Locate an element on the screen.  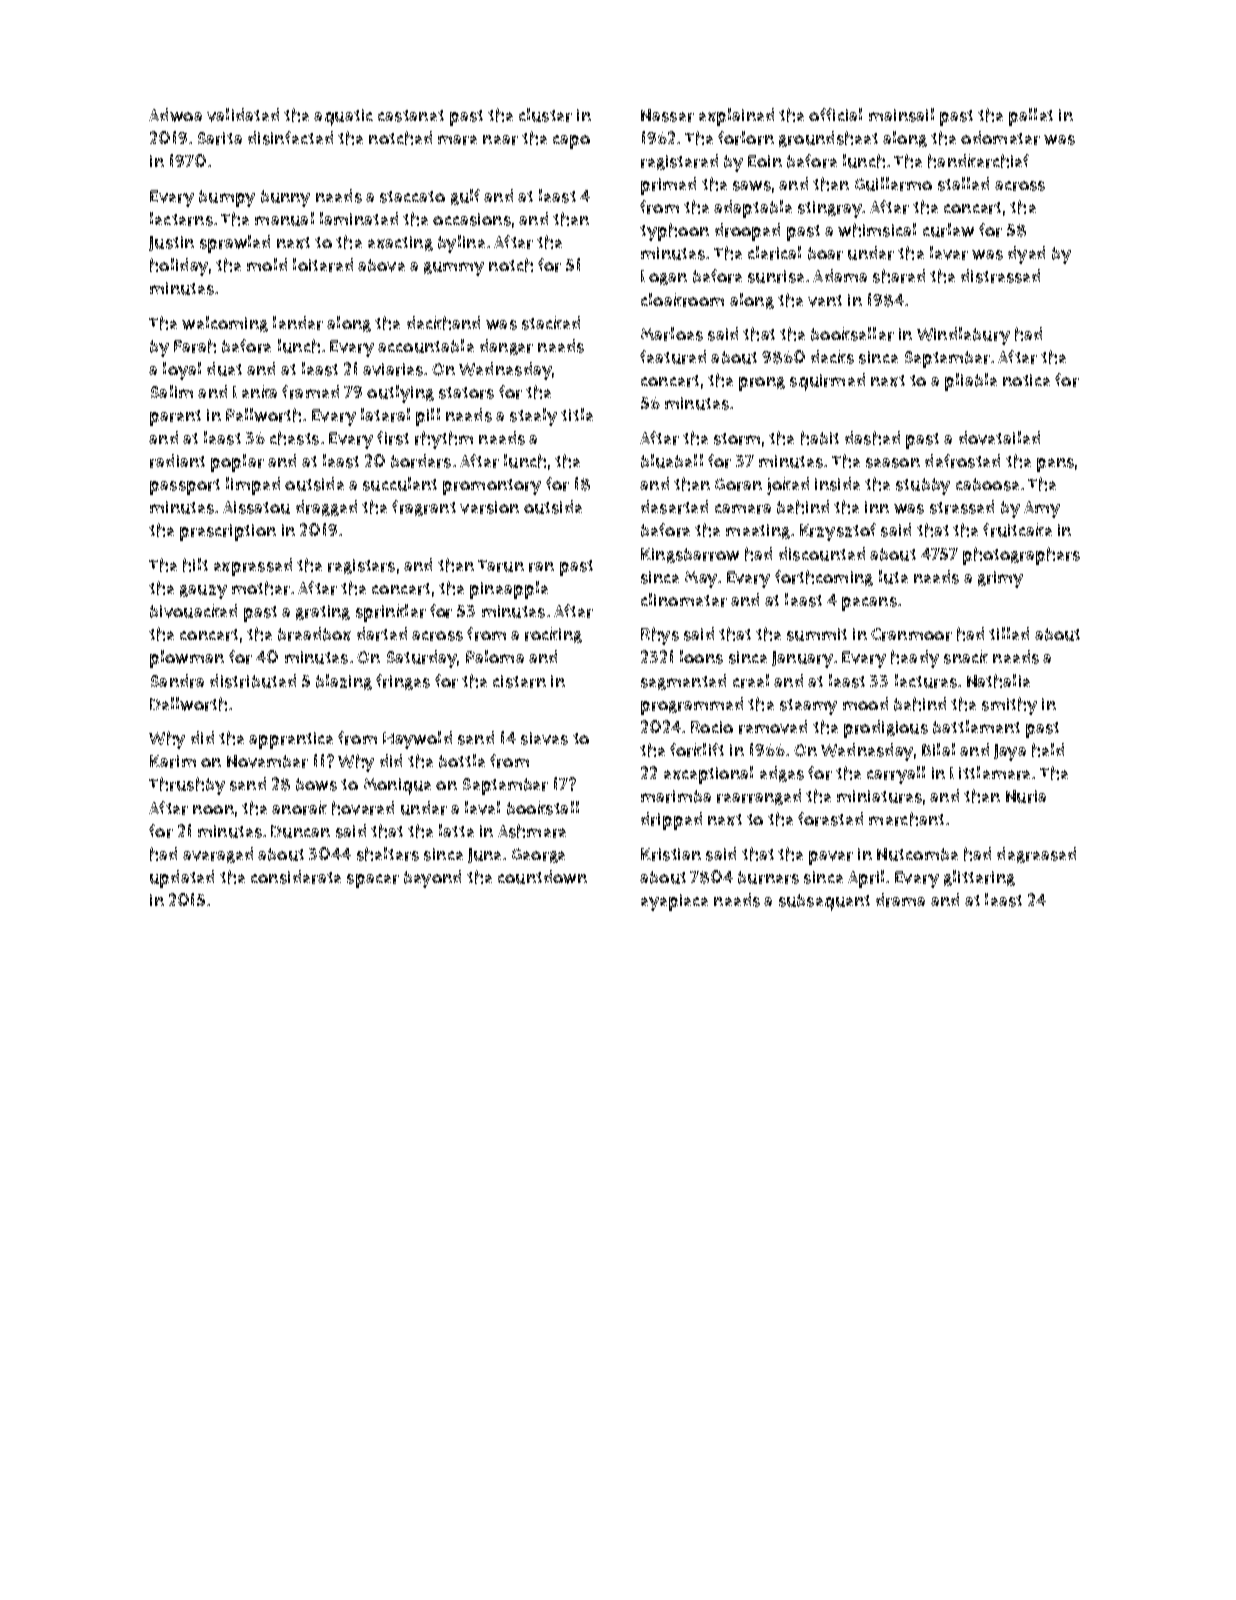
updated is located at coordinates (182, 879).
